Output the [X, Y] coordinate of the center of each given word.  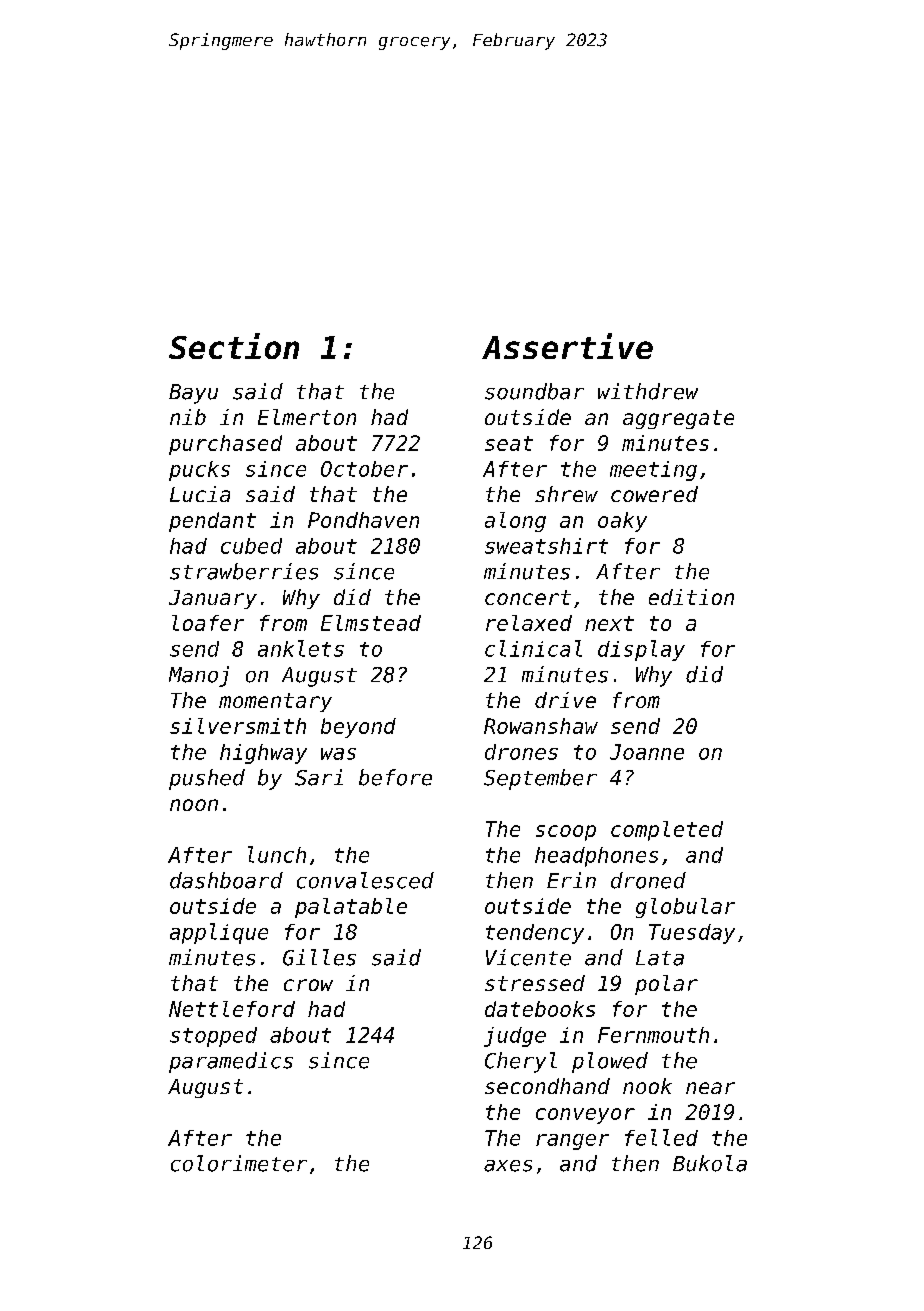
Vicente [528, 957]
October [364, 469]
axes [508, 1166]
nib [188, 417]
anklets [301, 648]
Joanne [647, 752]
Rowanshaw [541, 726]
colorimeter [239, 1163]
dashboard [226, 880]
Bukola [710, 1163]
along [515, 522]
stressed [535, 983]
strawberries [244, 571]
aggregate [678, 419]
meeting [653, 471]
